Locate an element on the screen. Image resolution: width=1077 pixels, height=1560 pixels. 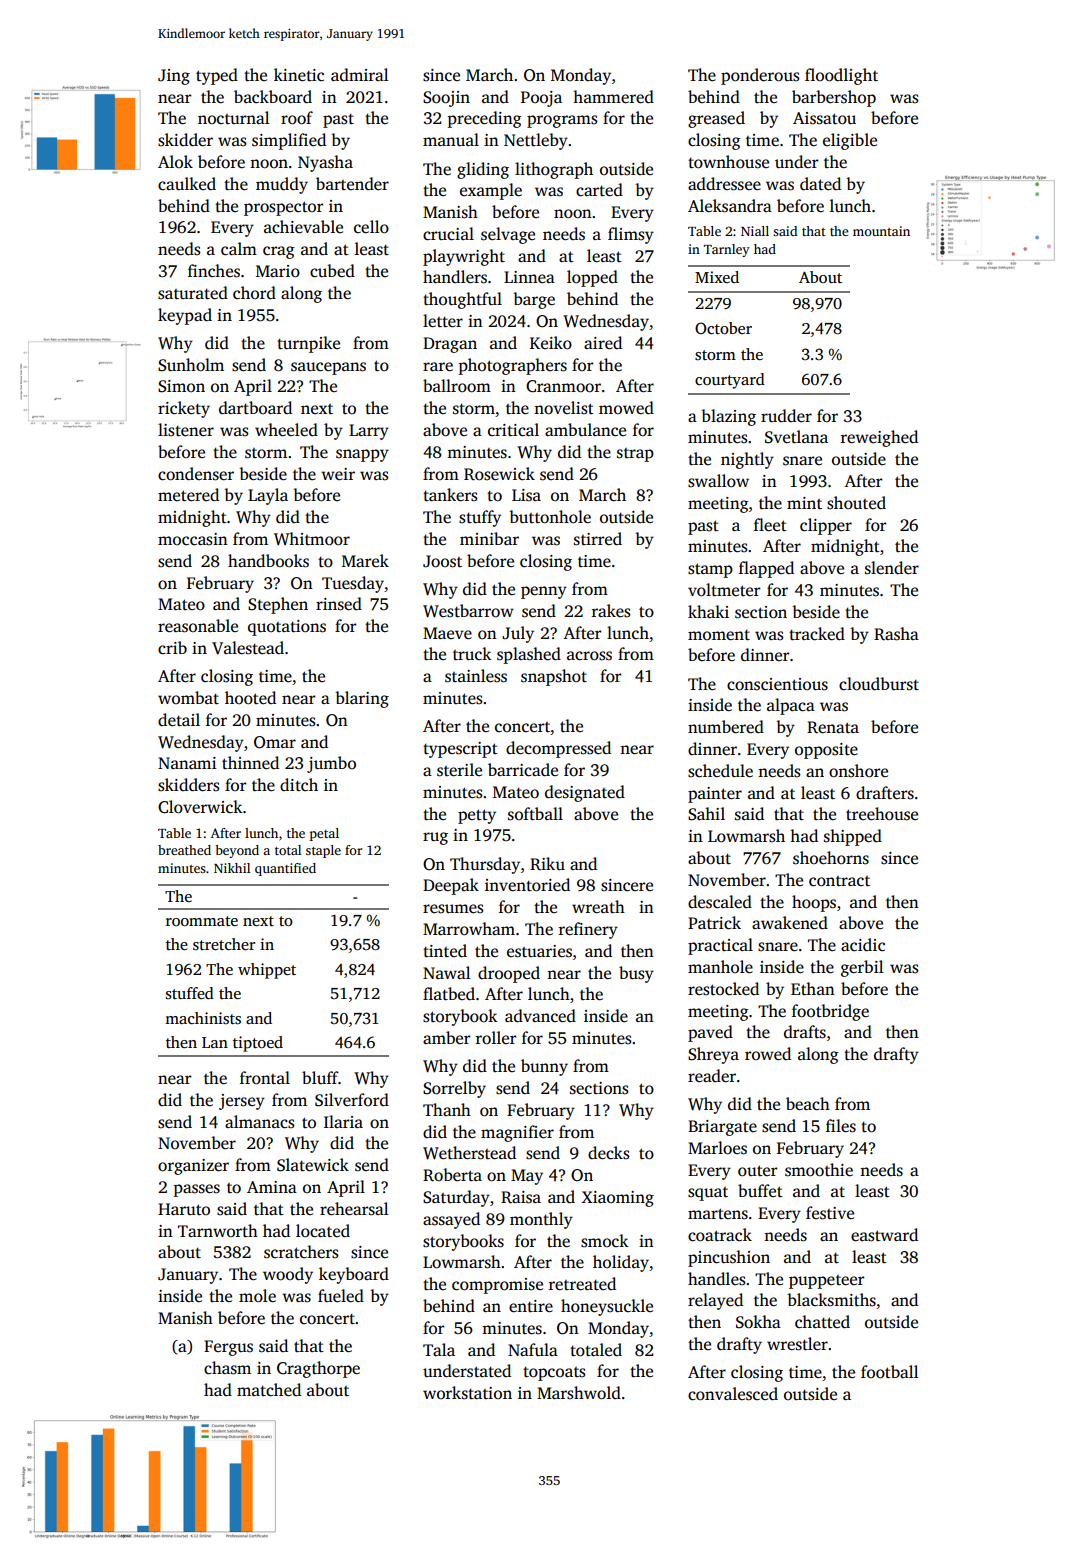
Patrick is located at coordinates (714, 923).
